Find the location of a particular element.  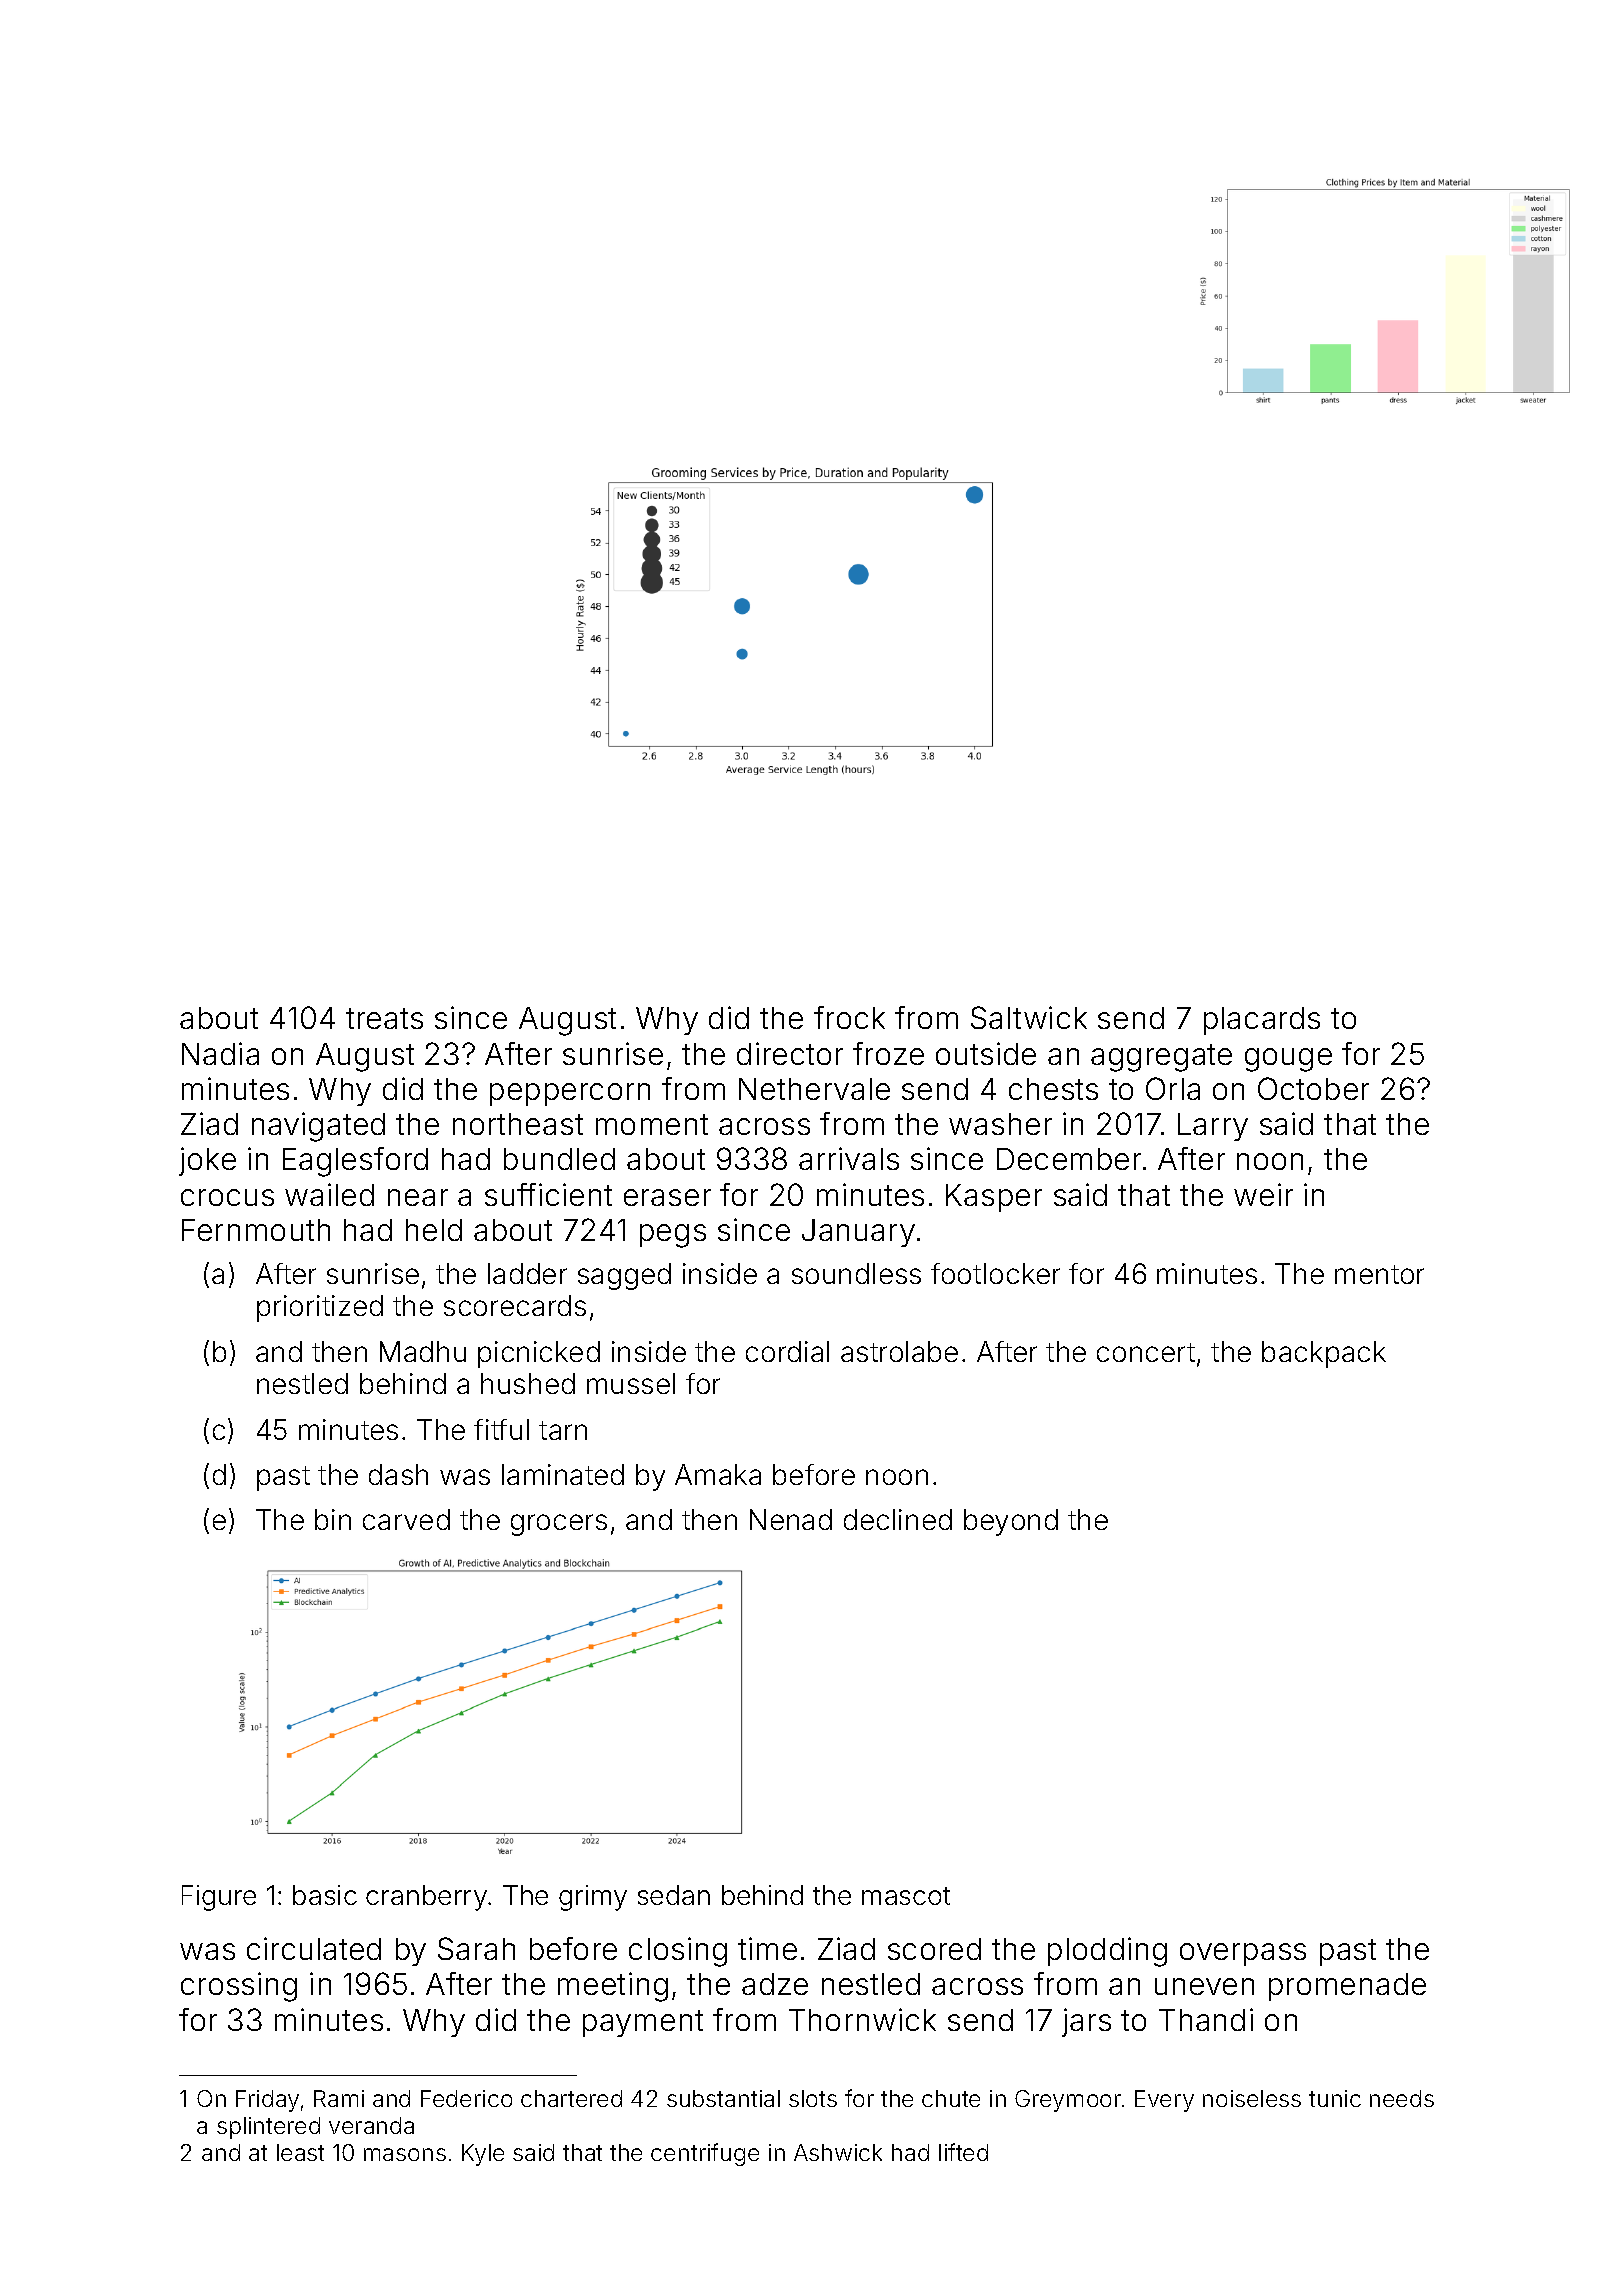

mascot is located at coordinates (906, 1896).
